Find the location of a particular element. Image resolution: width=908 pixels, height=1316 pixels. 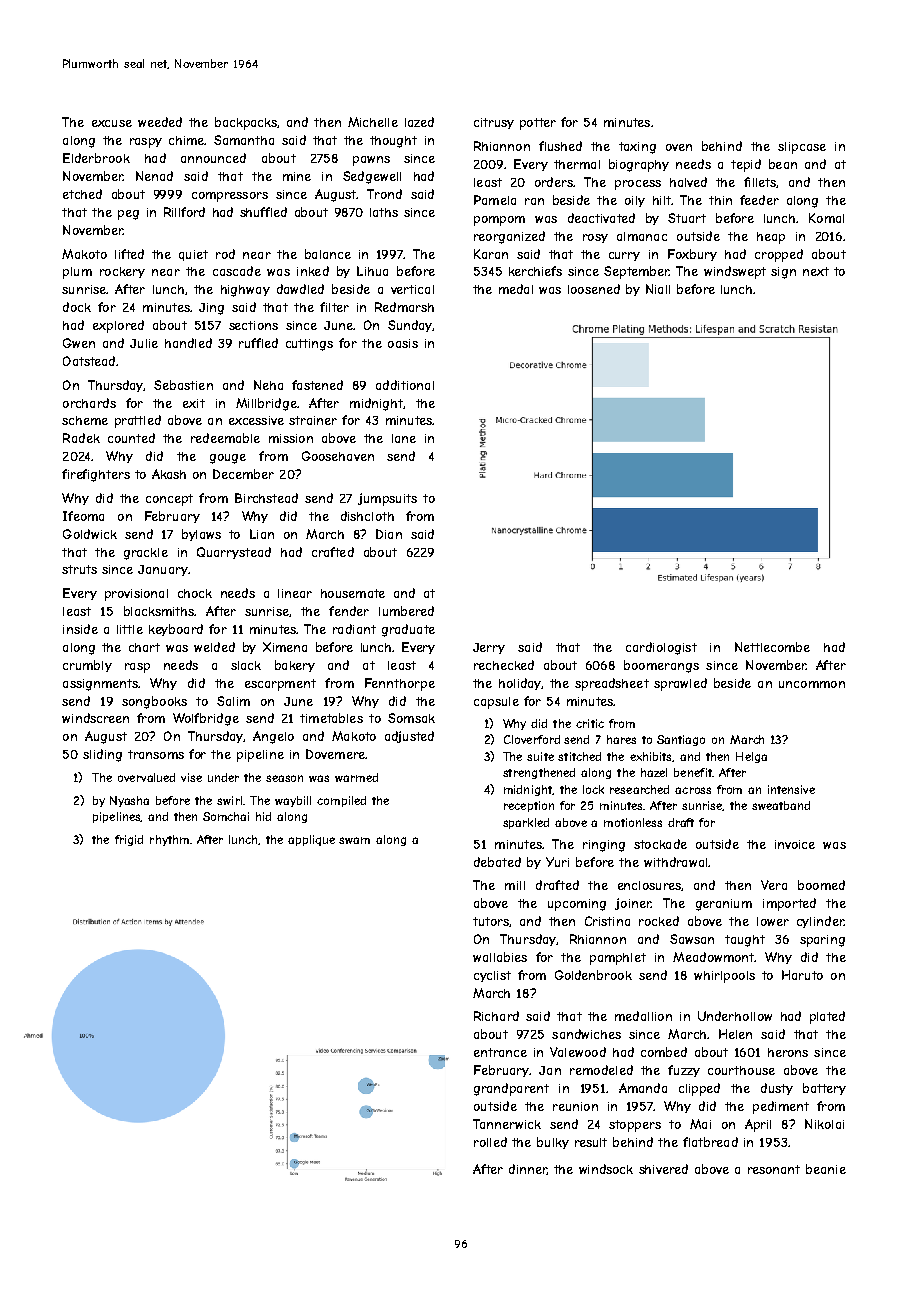

vertical is located at coordinates (412, 289).
